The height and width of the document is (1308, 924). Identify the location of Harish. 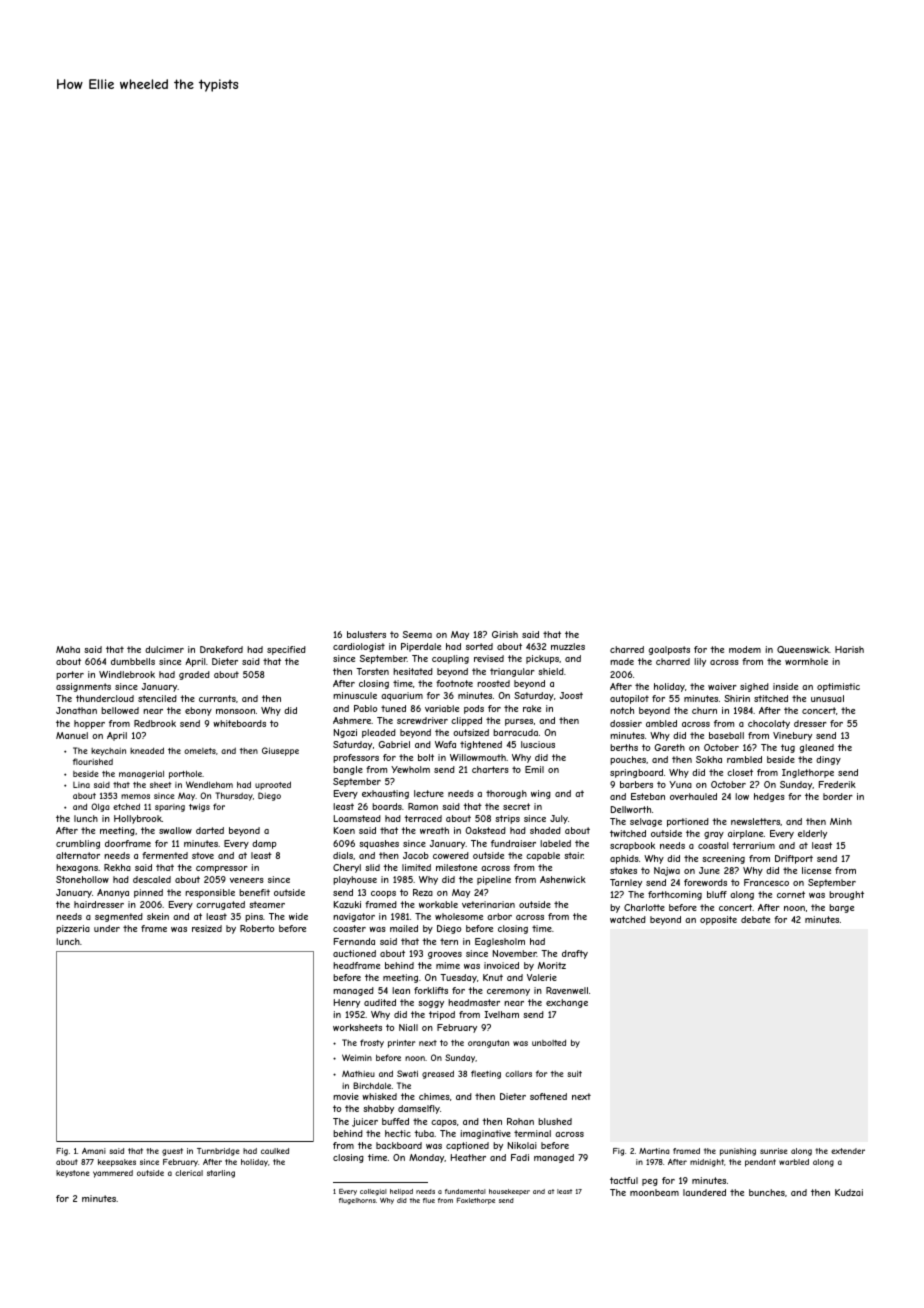
(849, 649).
